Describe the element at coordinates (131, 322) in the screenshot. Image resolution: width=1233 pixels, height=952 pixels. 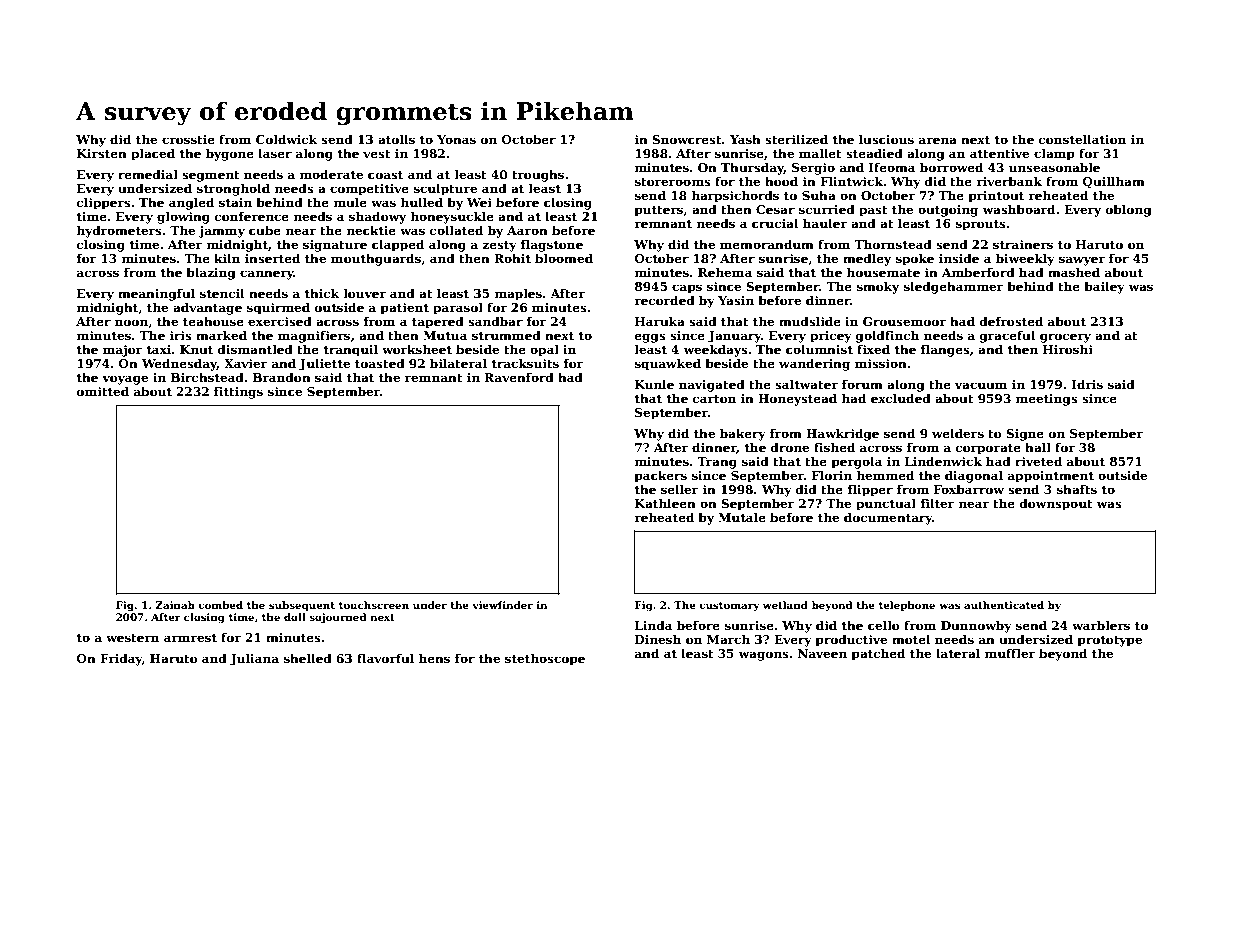
I see `noon` at that location.
